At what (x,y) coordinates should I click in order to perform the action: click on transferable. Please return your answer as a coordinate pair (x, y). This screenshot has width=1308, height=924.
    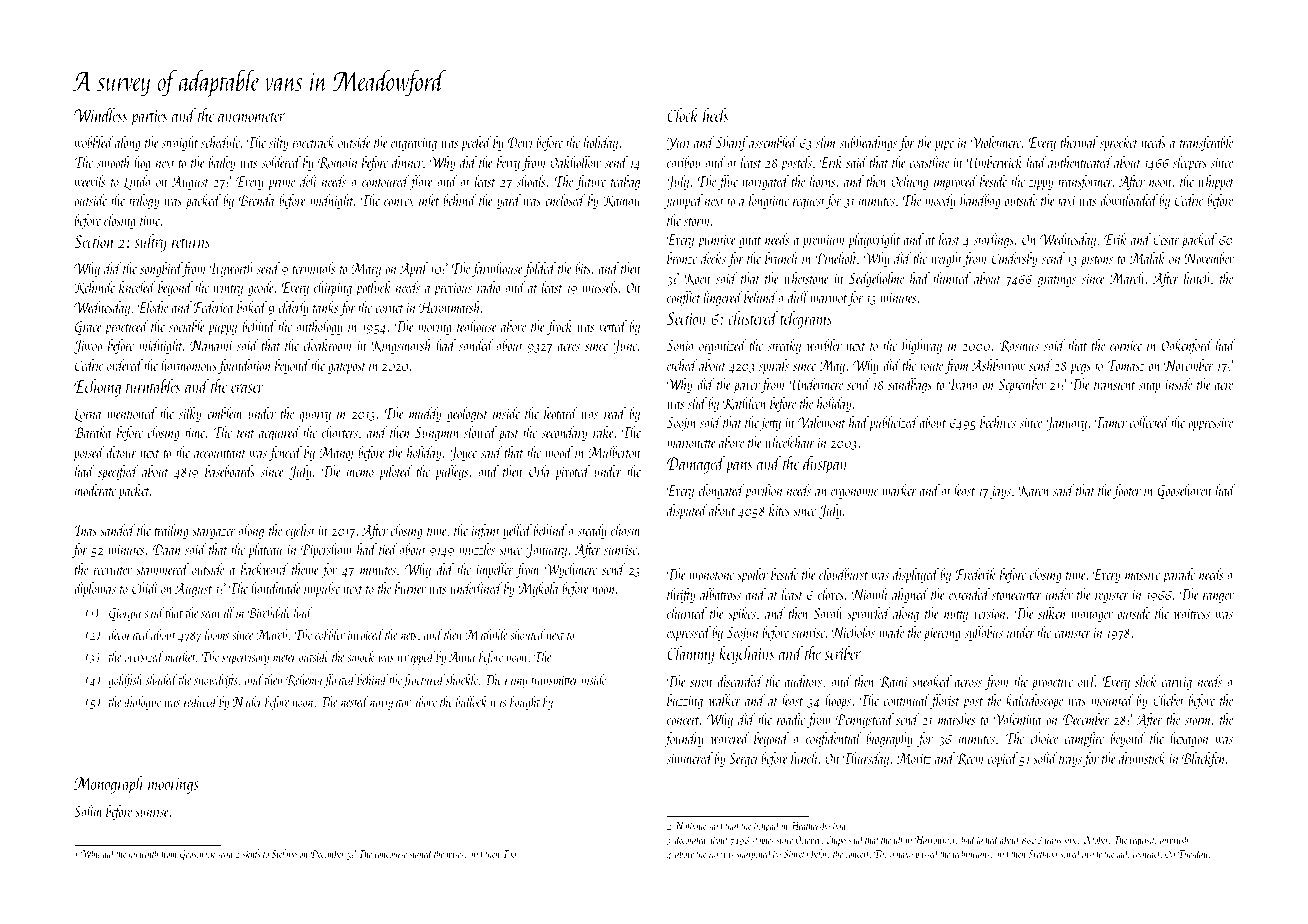
    Looking at the image, I should click on (1206, 143).
